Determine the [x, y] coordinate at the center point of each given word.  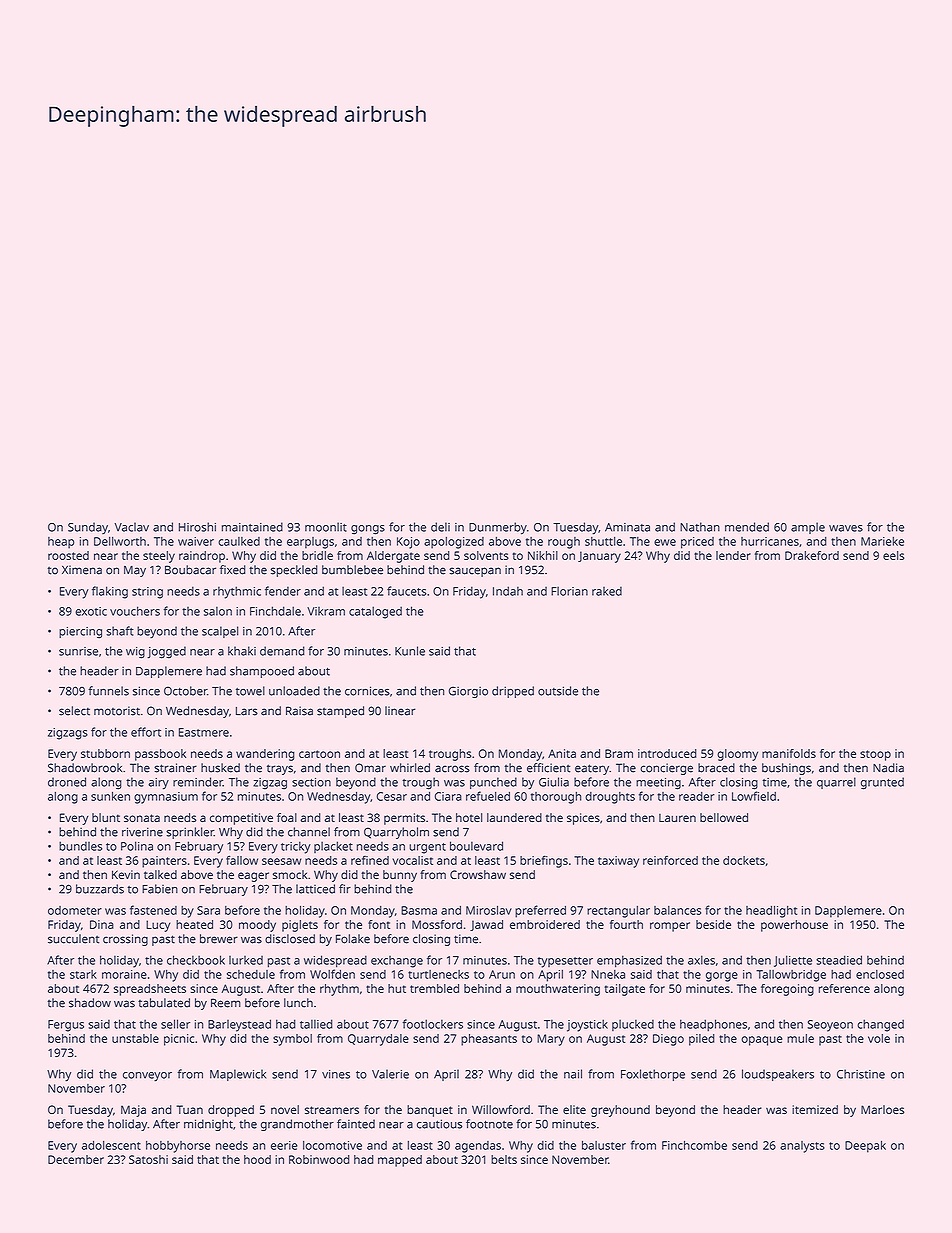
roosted [68, 555]
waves [846, 528]
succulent [73, 939]
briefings [544, 861]
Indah [508, 591]
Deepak [865, 1146]
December [76, 1159]
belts [504, 1159]
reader [697, 796]
